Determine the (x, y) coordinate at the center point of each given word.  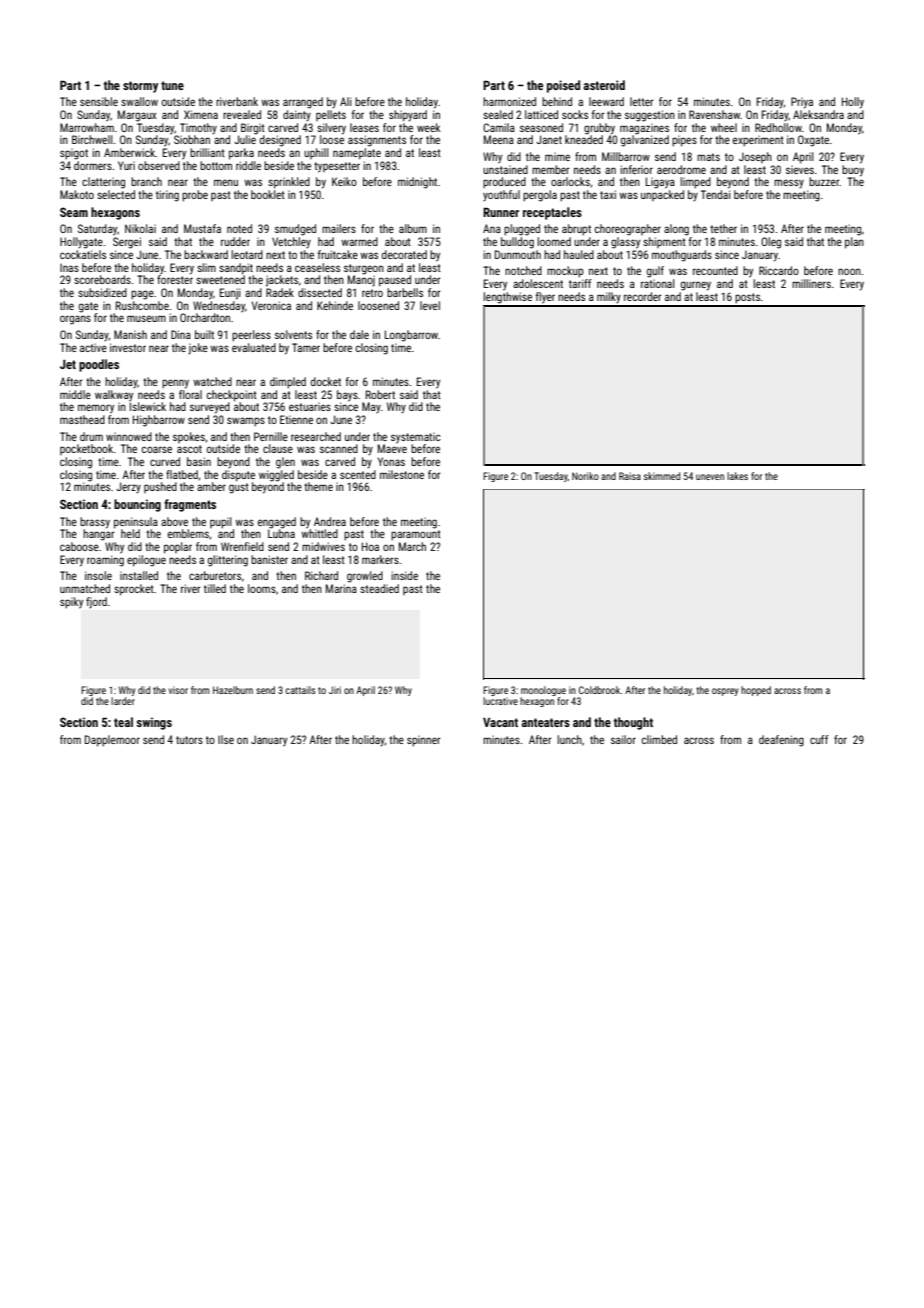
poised (563, 86)
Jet (68, 364)
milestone (402, 474)
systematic (416, 438)
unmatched (85, 588)
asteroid (604, 85)
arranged (303, 103)
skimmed (662, 476)
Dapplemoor (112, 741)
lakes (737, 476)
